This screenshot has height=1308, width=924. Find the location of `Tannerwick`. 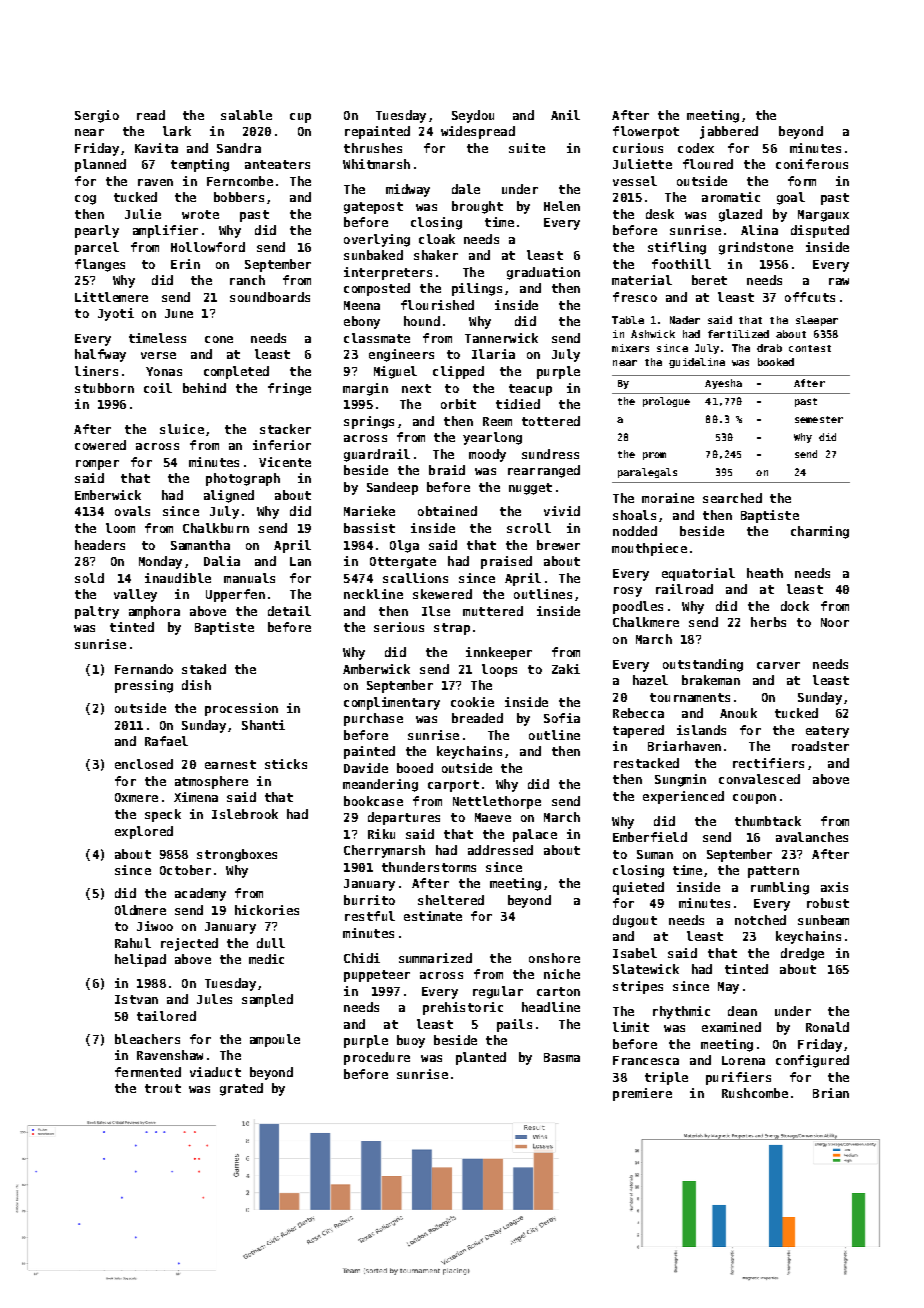

Tannerwick is located at coordinates (501, 338).
